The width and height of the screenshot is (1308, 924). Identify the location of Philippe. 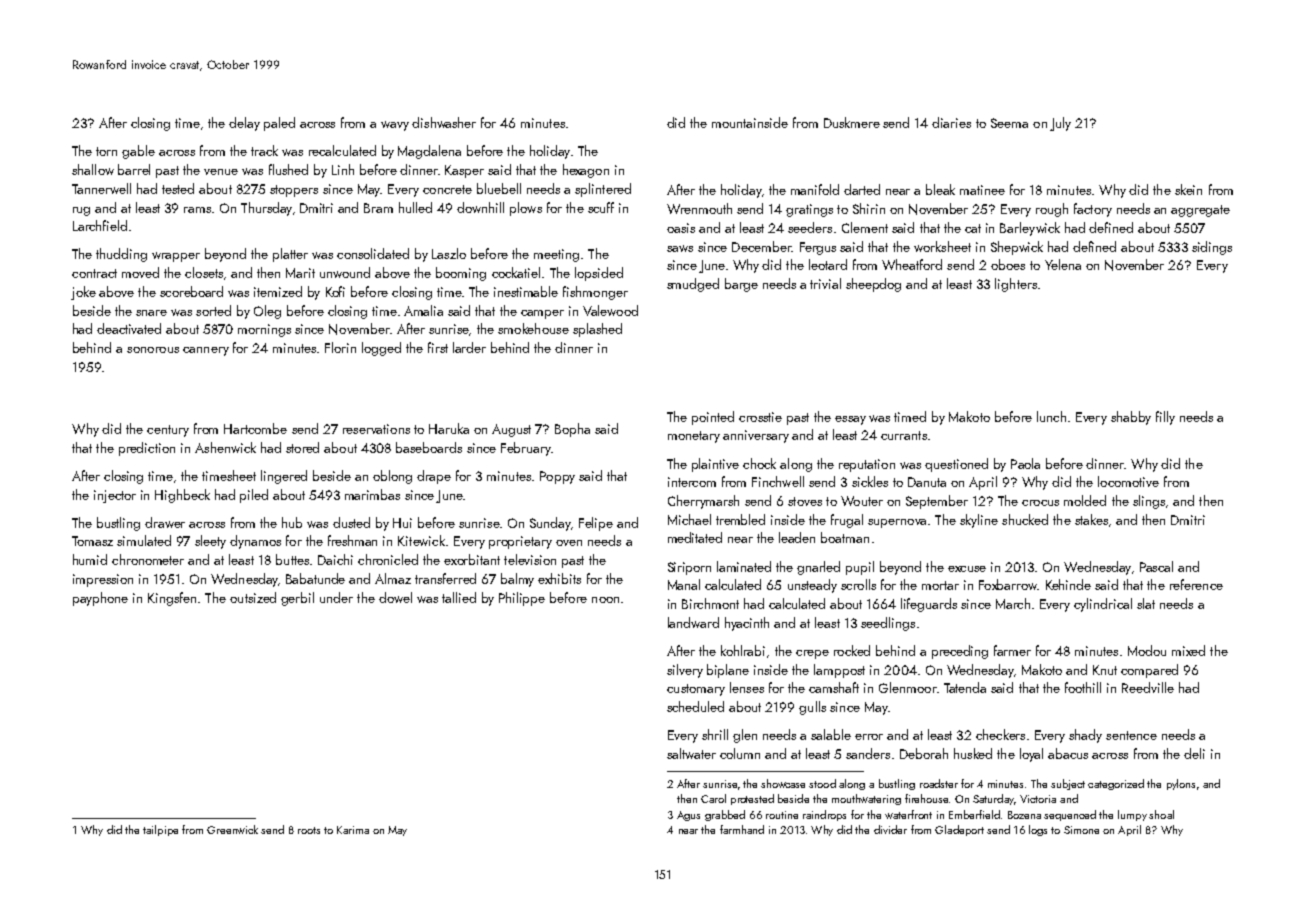
(522, 599).
